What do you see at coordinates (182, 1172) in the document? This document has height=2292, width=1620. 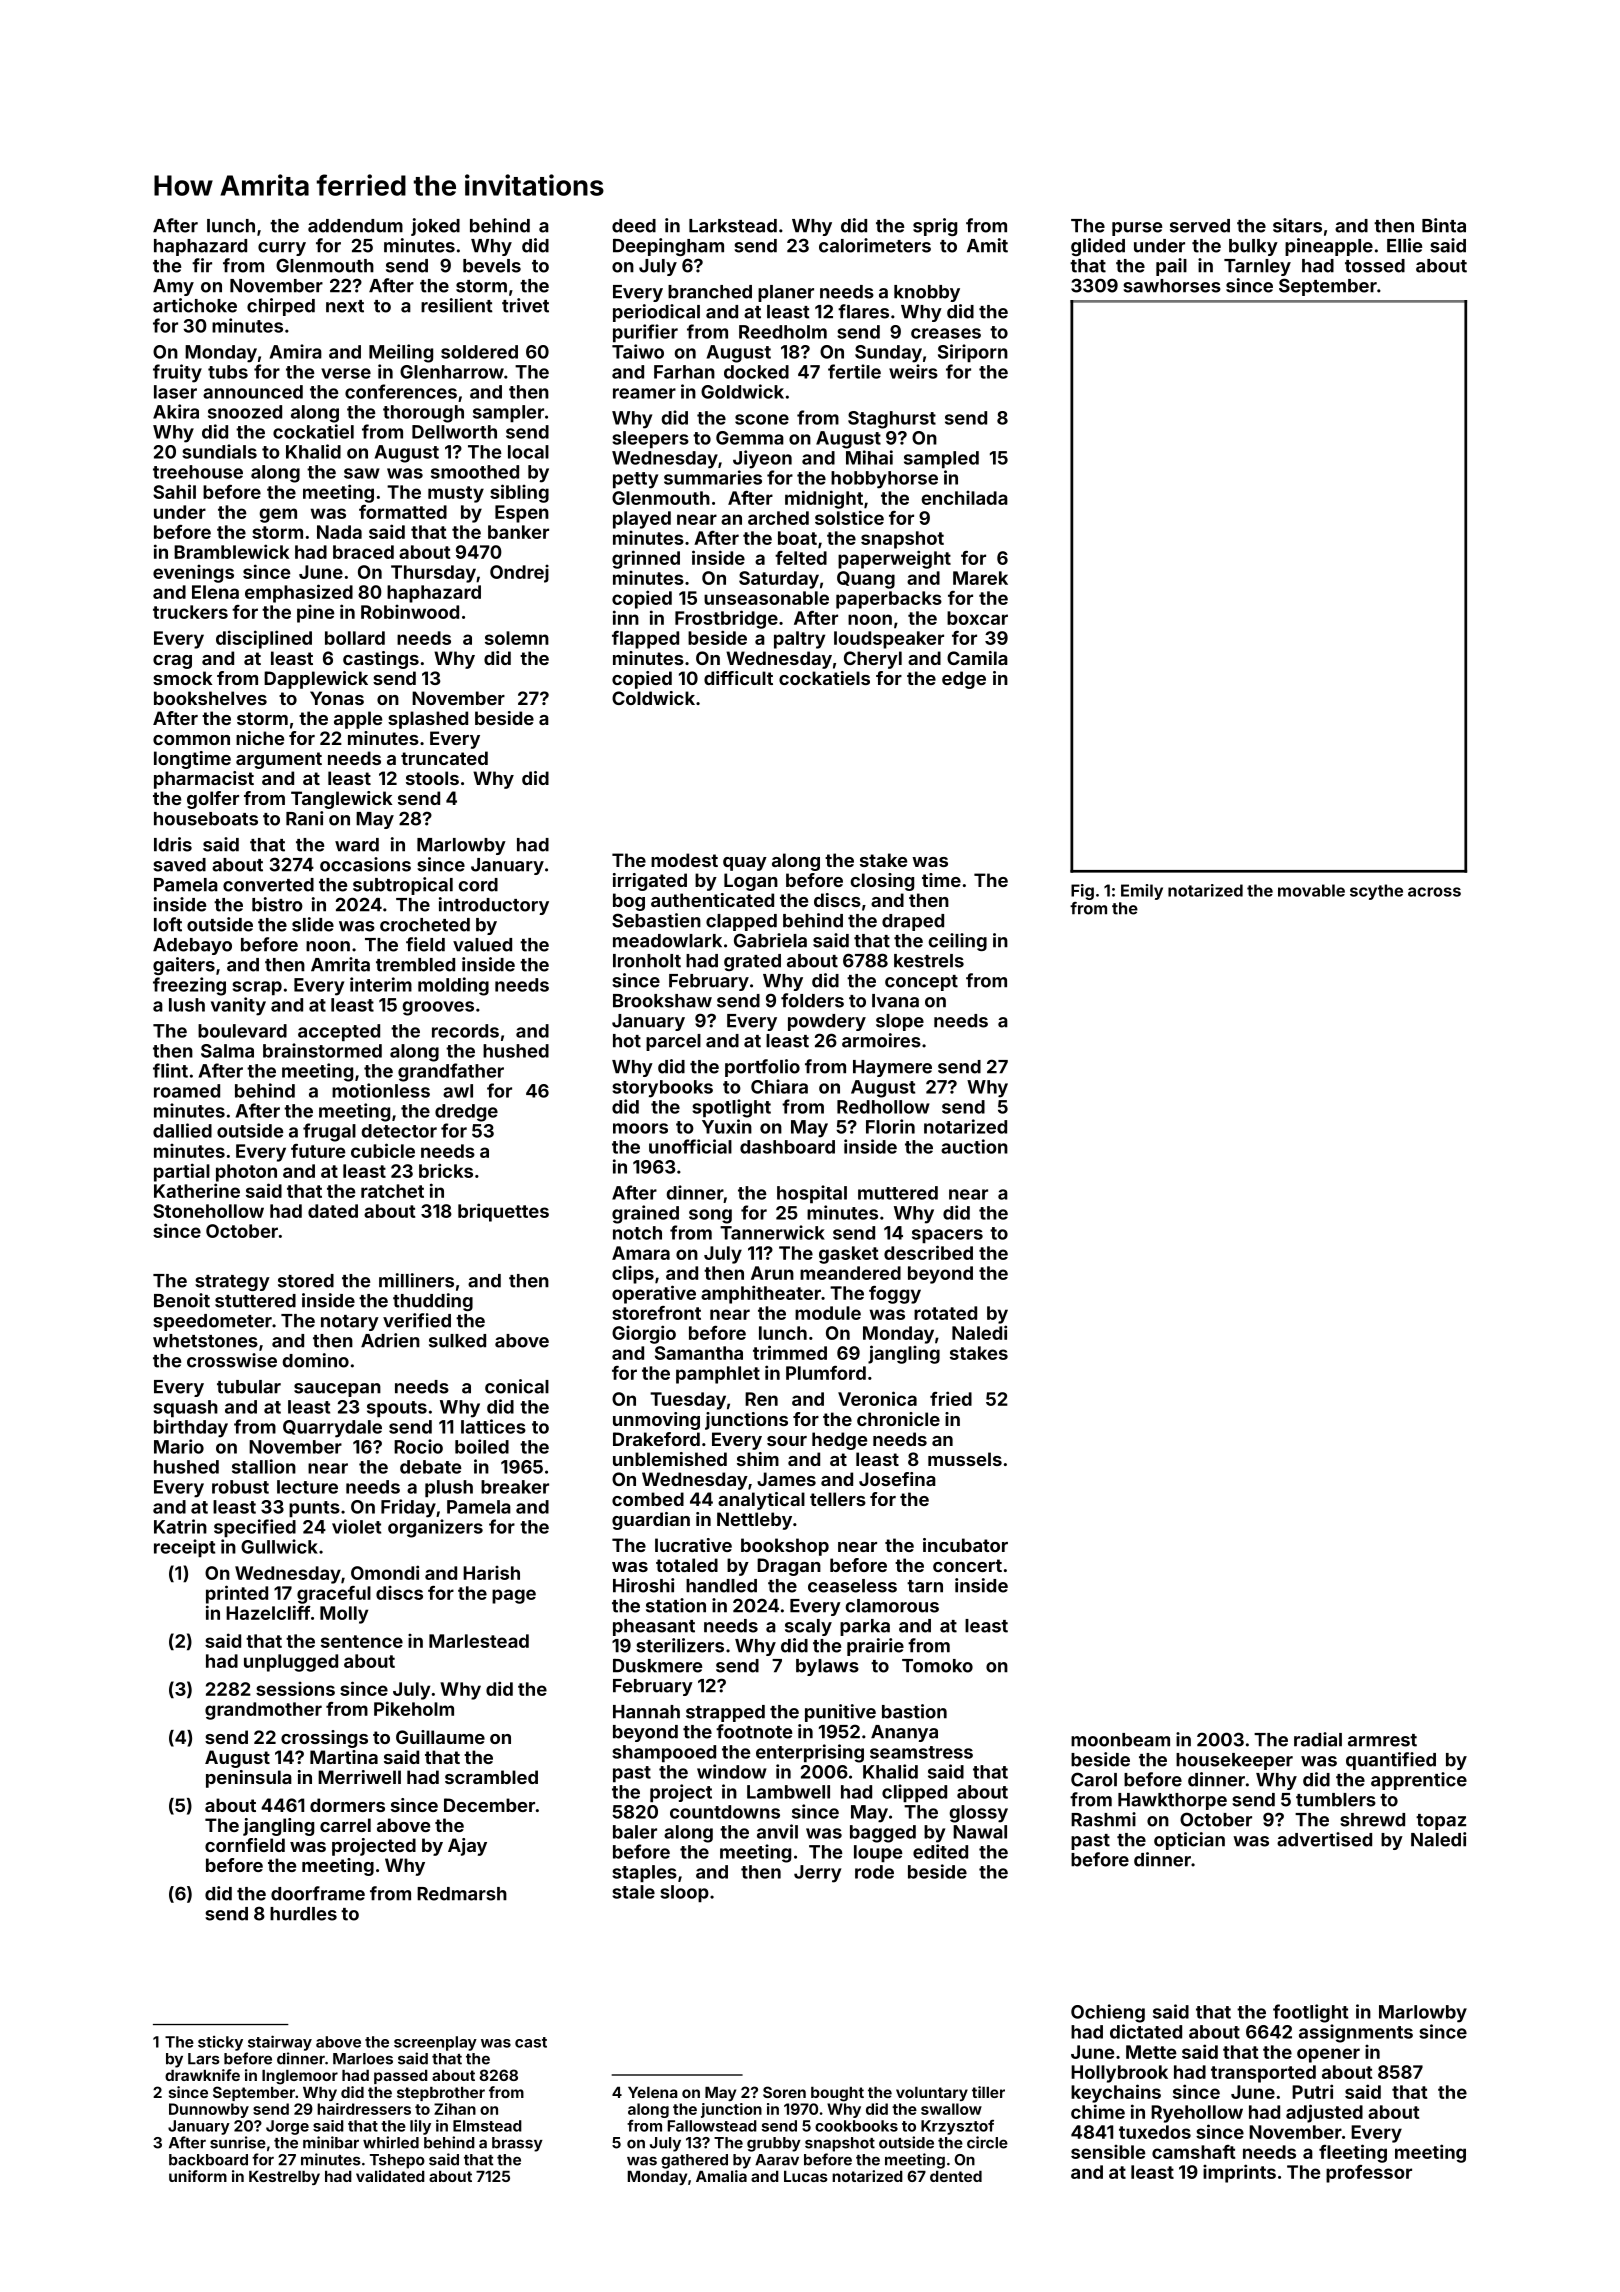 I see `partial` at bounding box center [182, 1172].
